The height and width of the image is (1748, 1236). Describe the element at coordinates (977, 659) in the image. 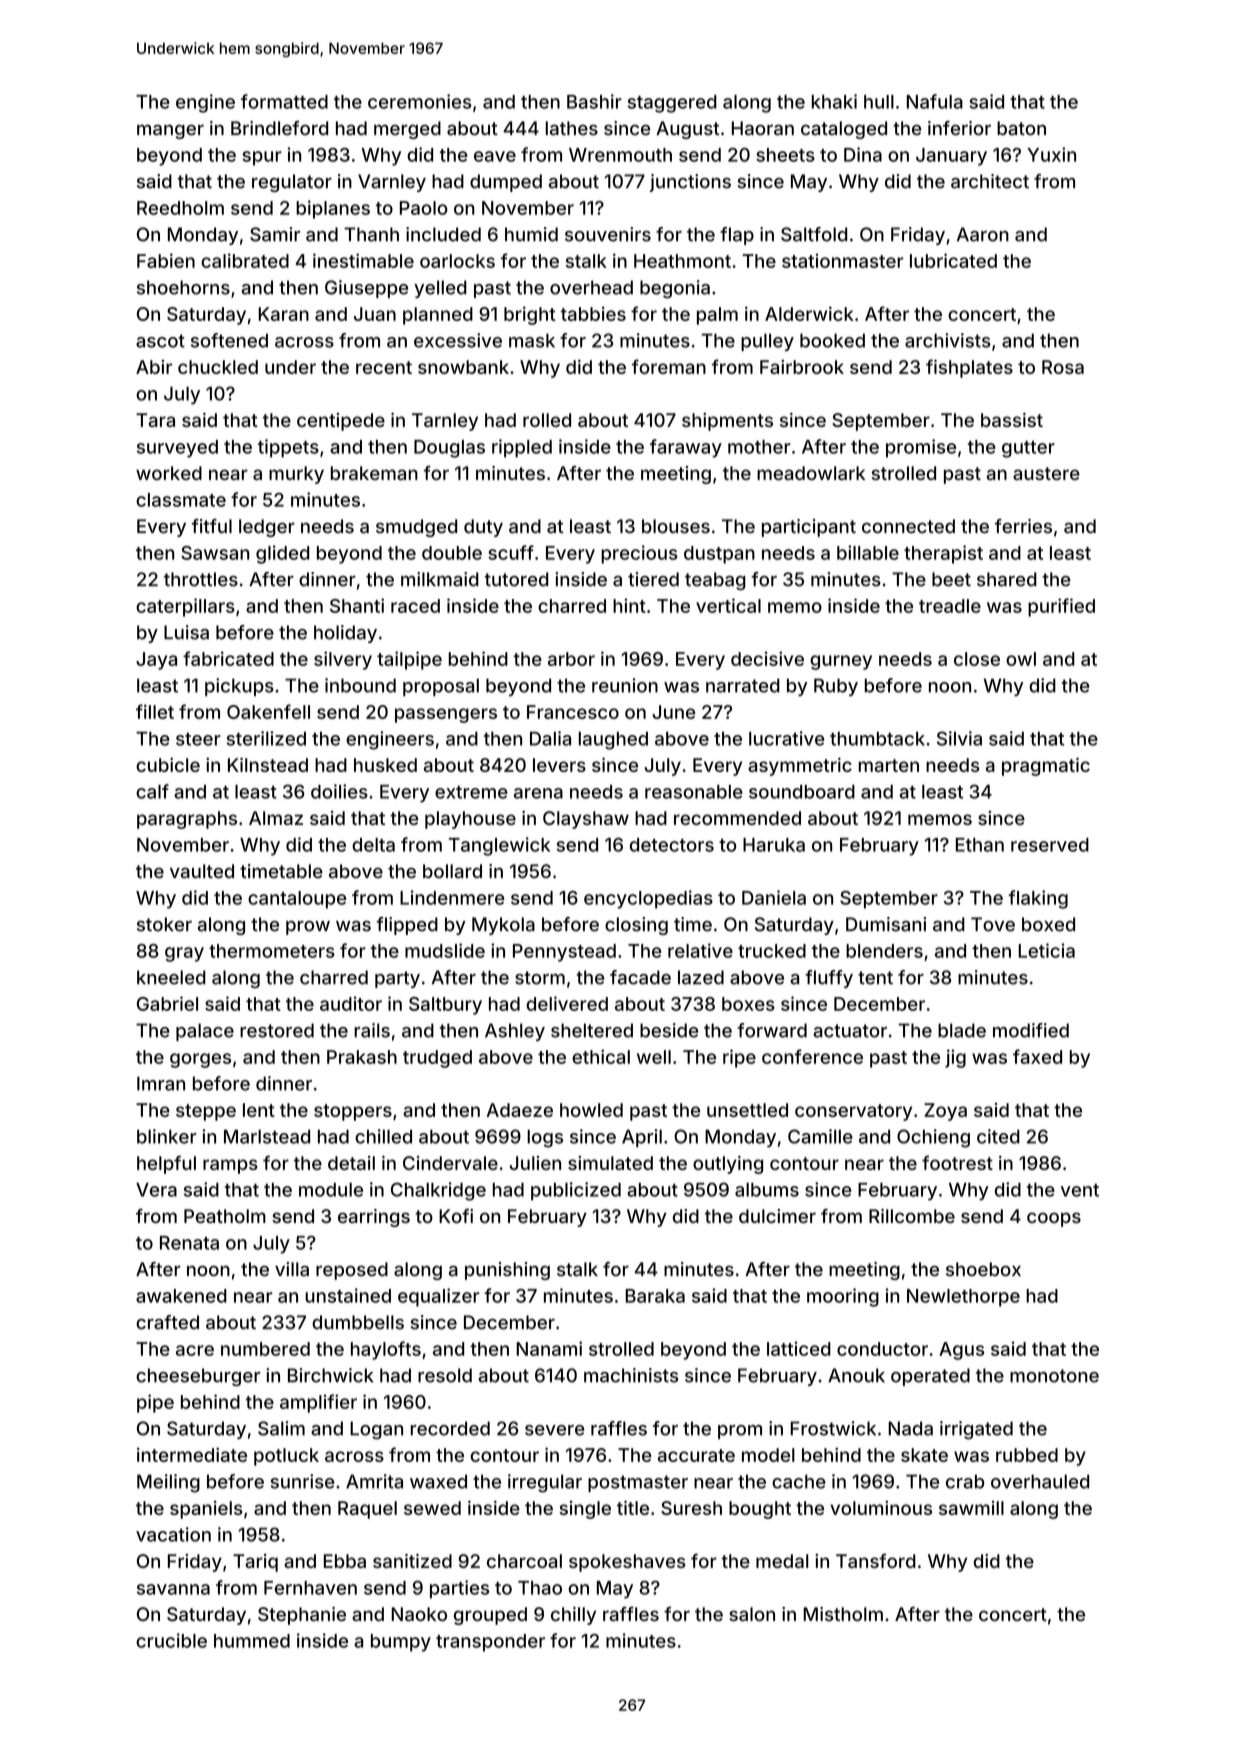

I see `close` at that location.
